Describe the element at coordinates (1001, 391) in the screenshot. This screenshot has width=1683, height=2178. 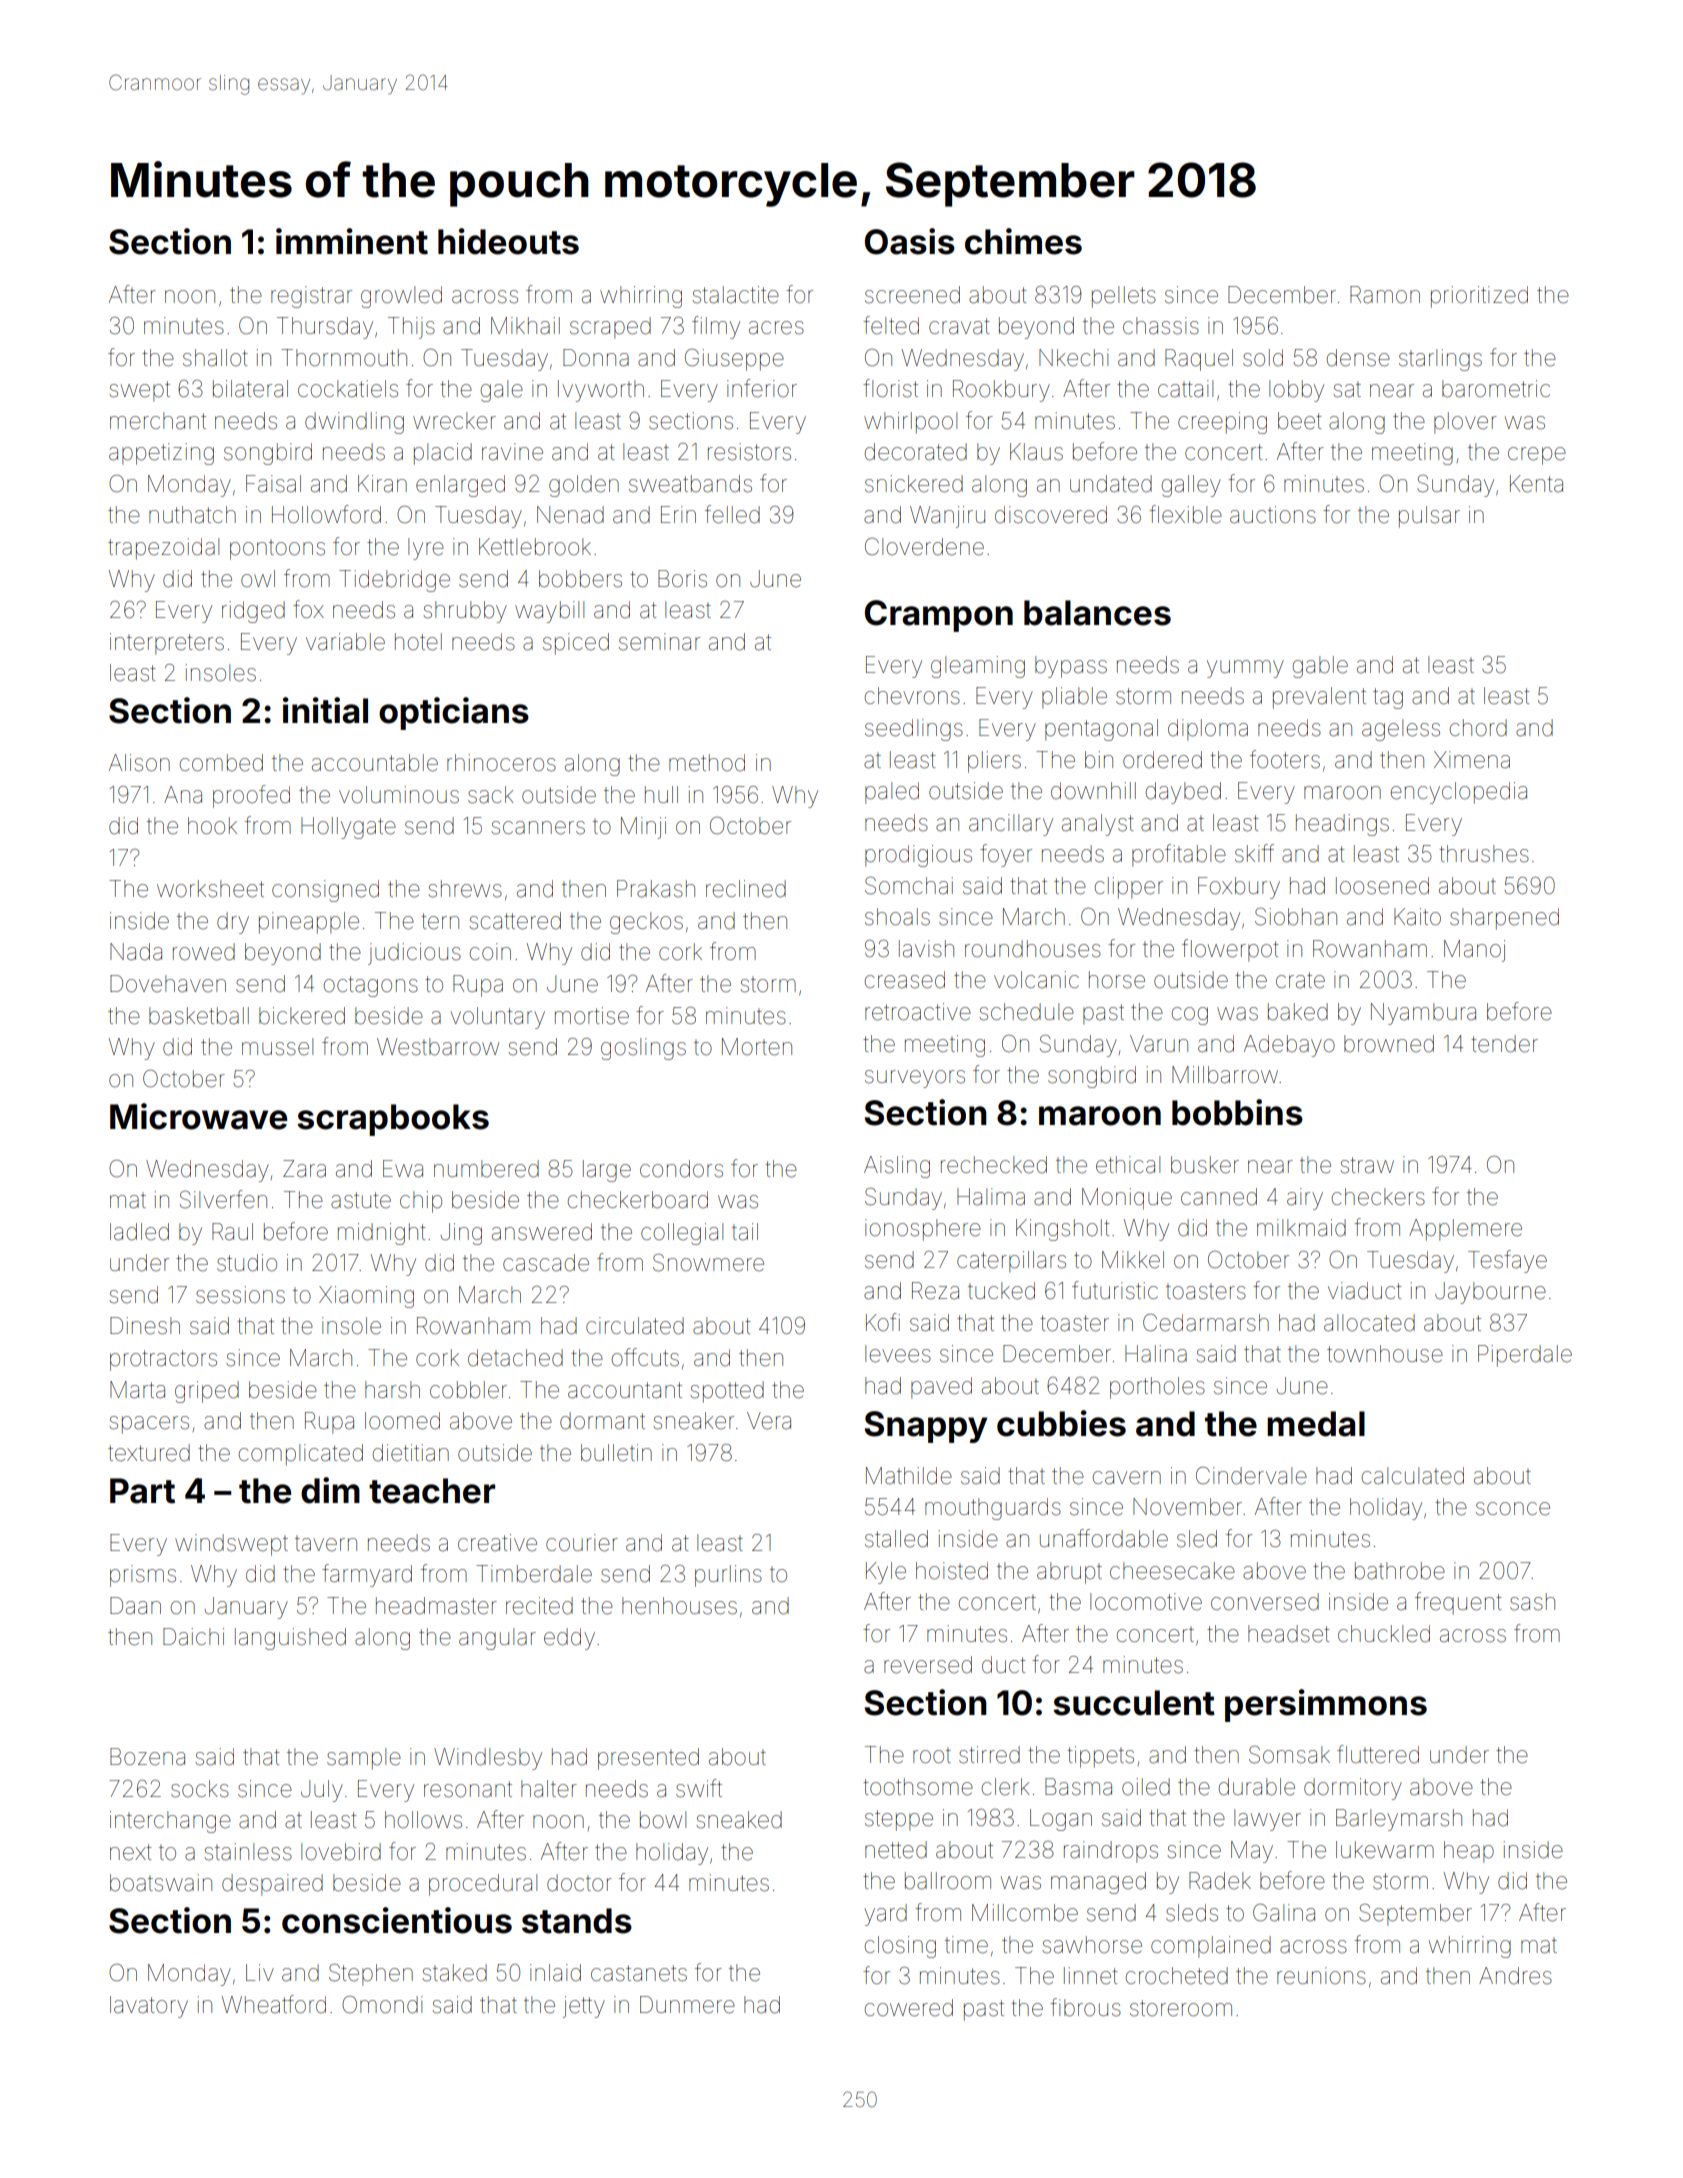
I see `Rookbury` at that location.
